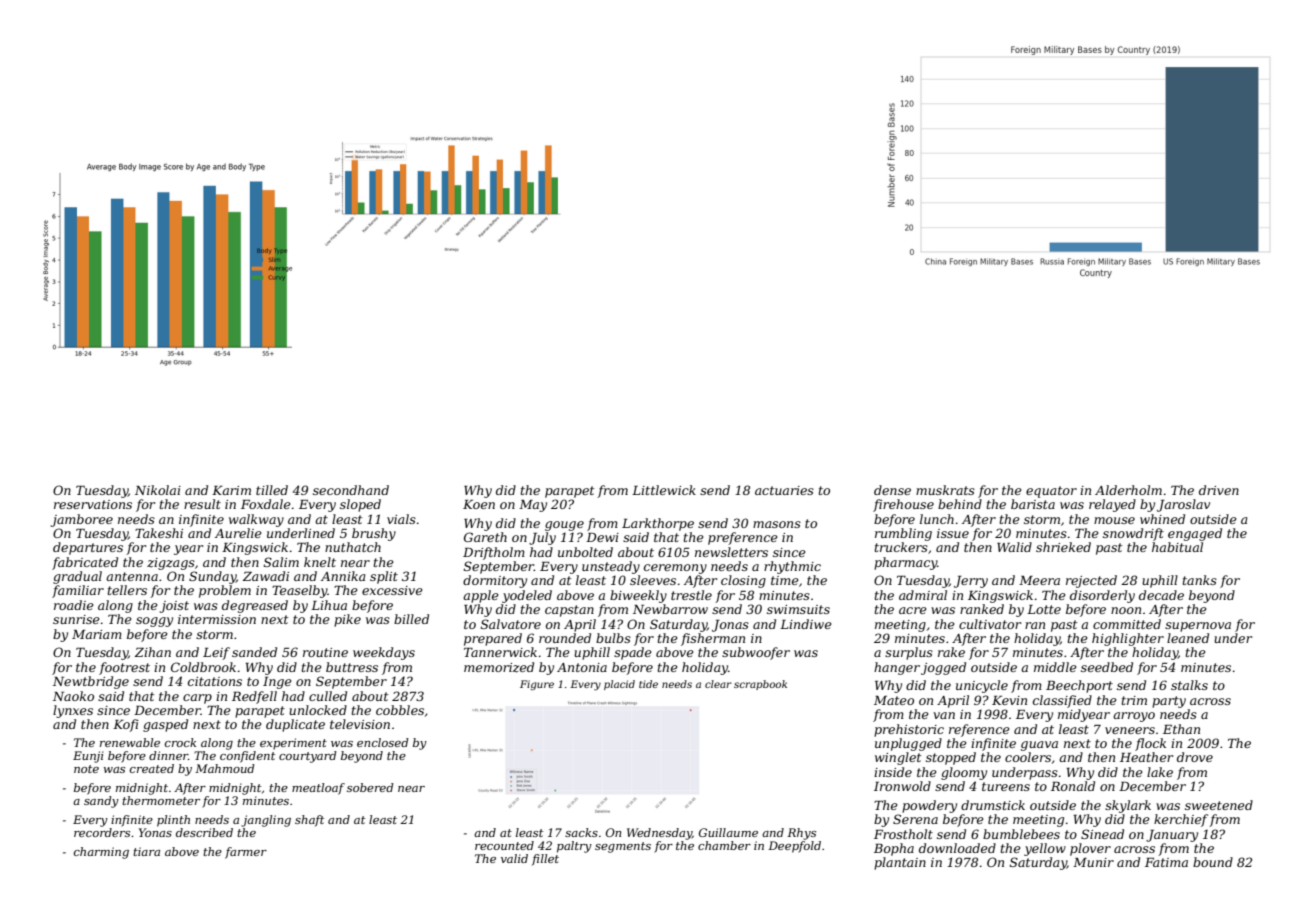 This screenshot has width=1308, height=924. What do you see at coordinates (943, 668) in the screenshot?
I see `jogged` at bounding box center [943, 668].
